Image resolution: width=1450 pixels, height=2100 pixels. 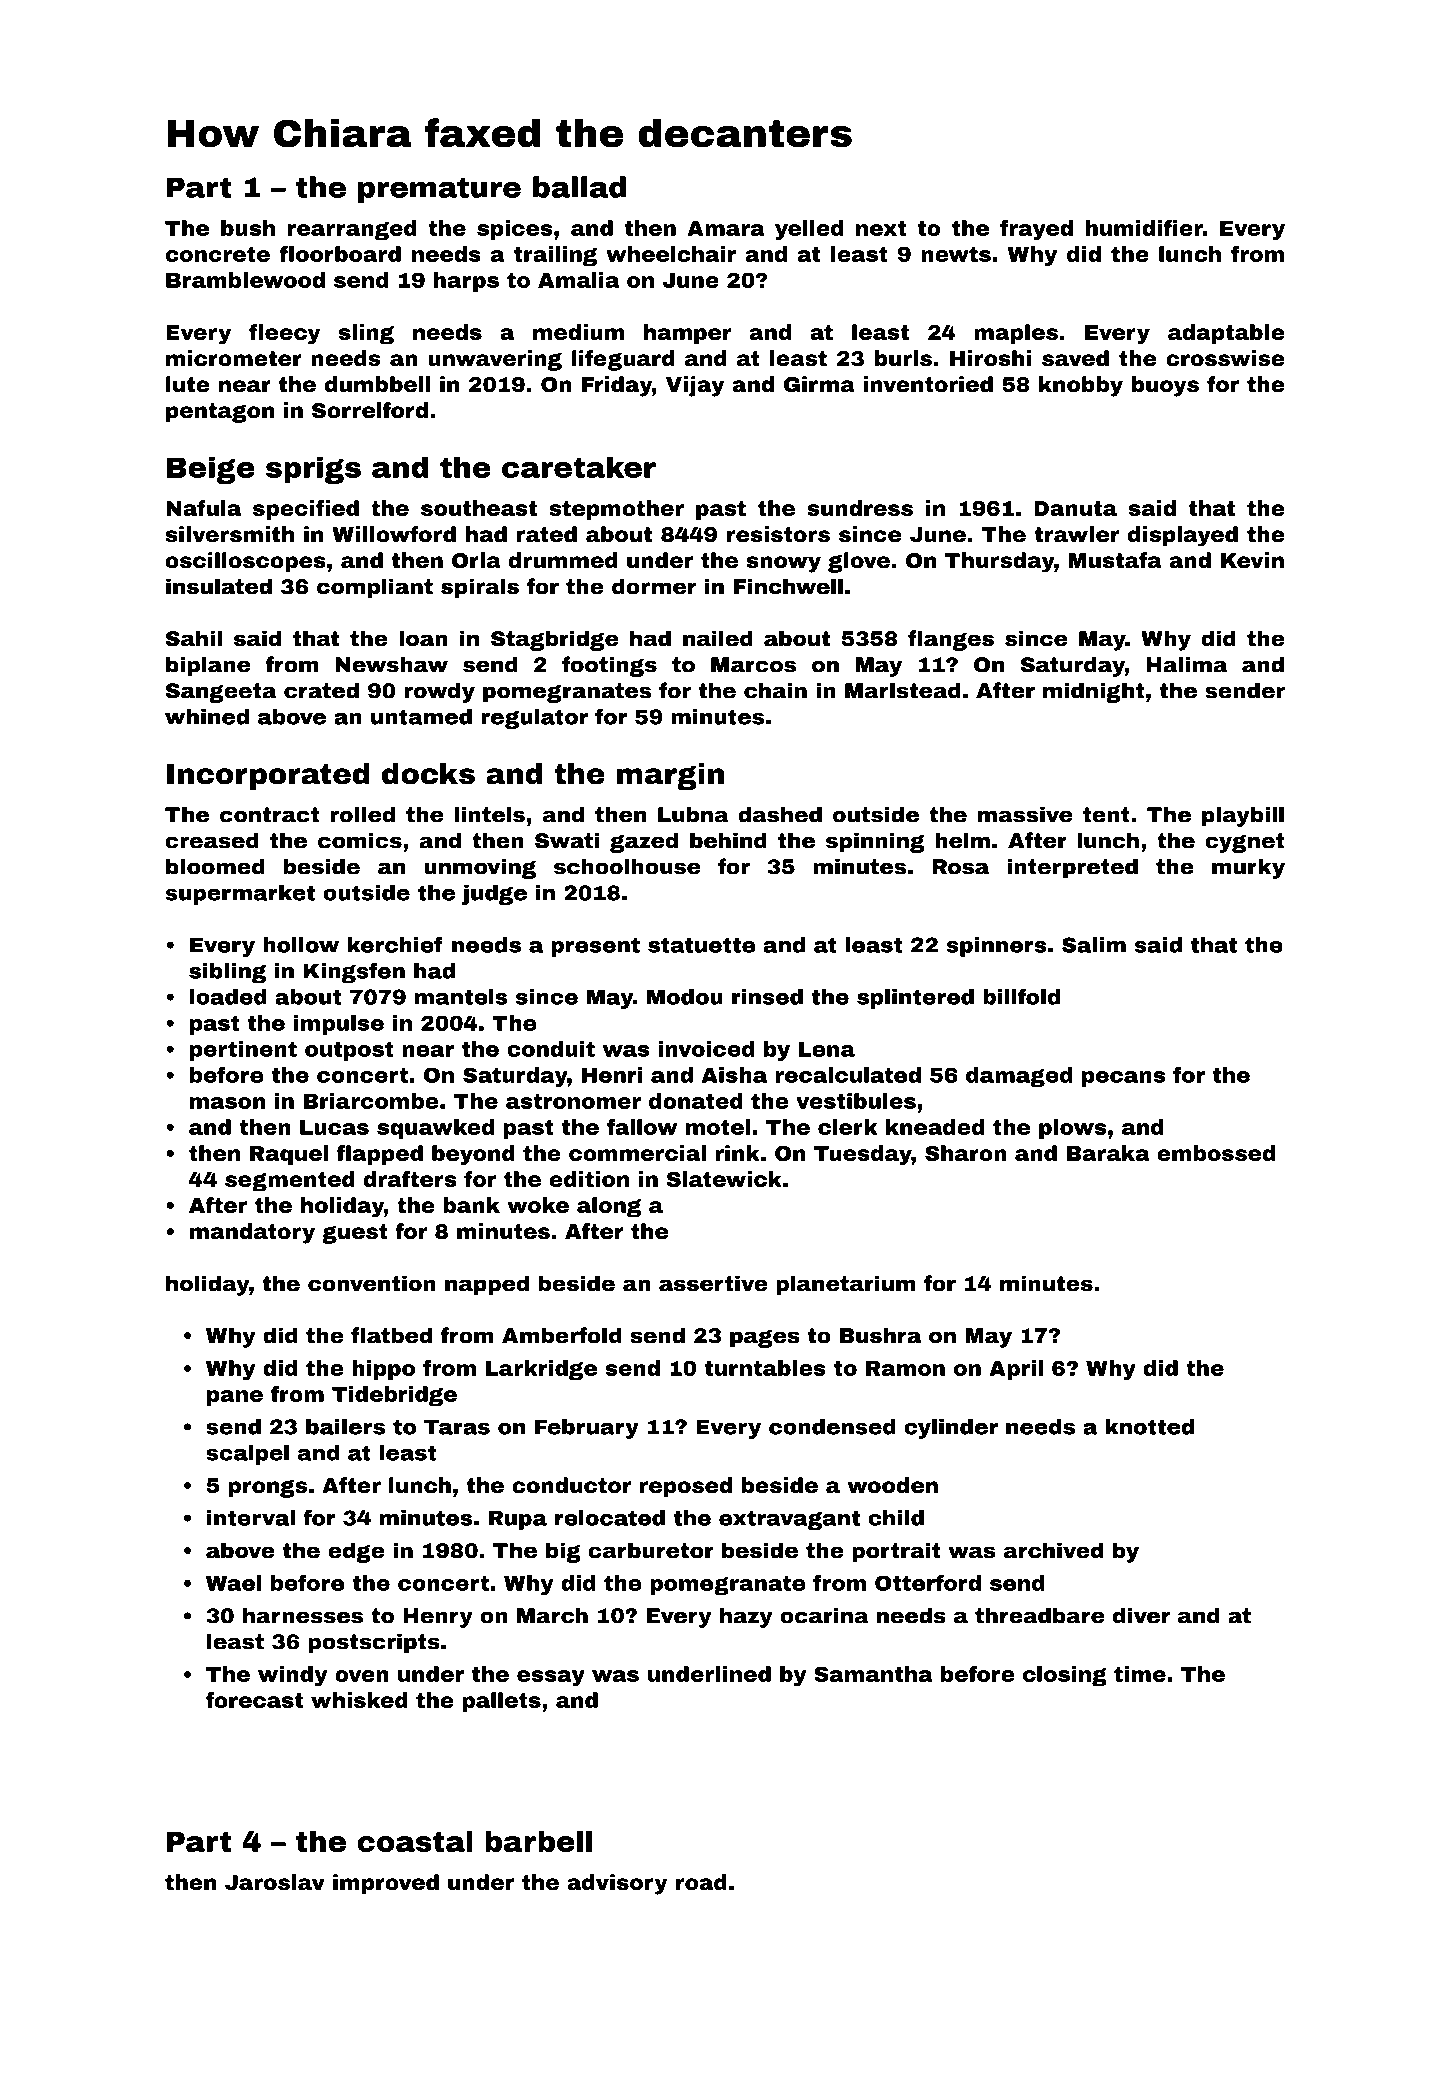 I want to click on portrait, so click(x=896, y=1552).
